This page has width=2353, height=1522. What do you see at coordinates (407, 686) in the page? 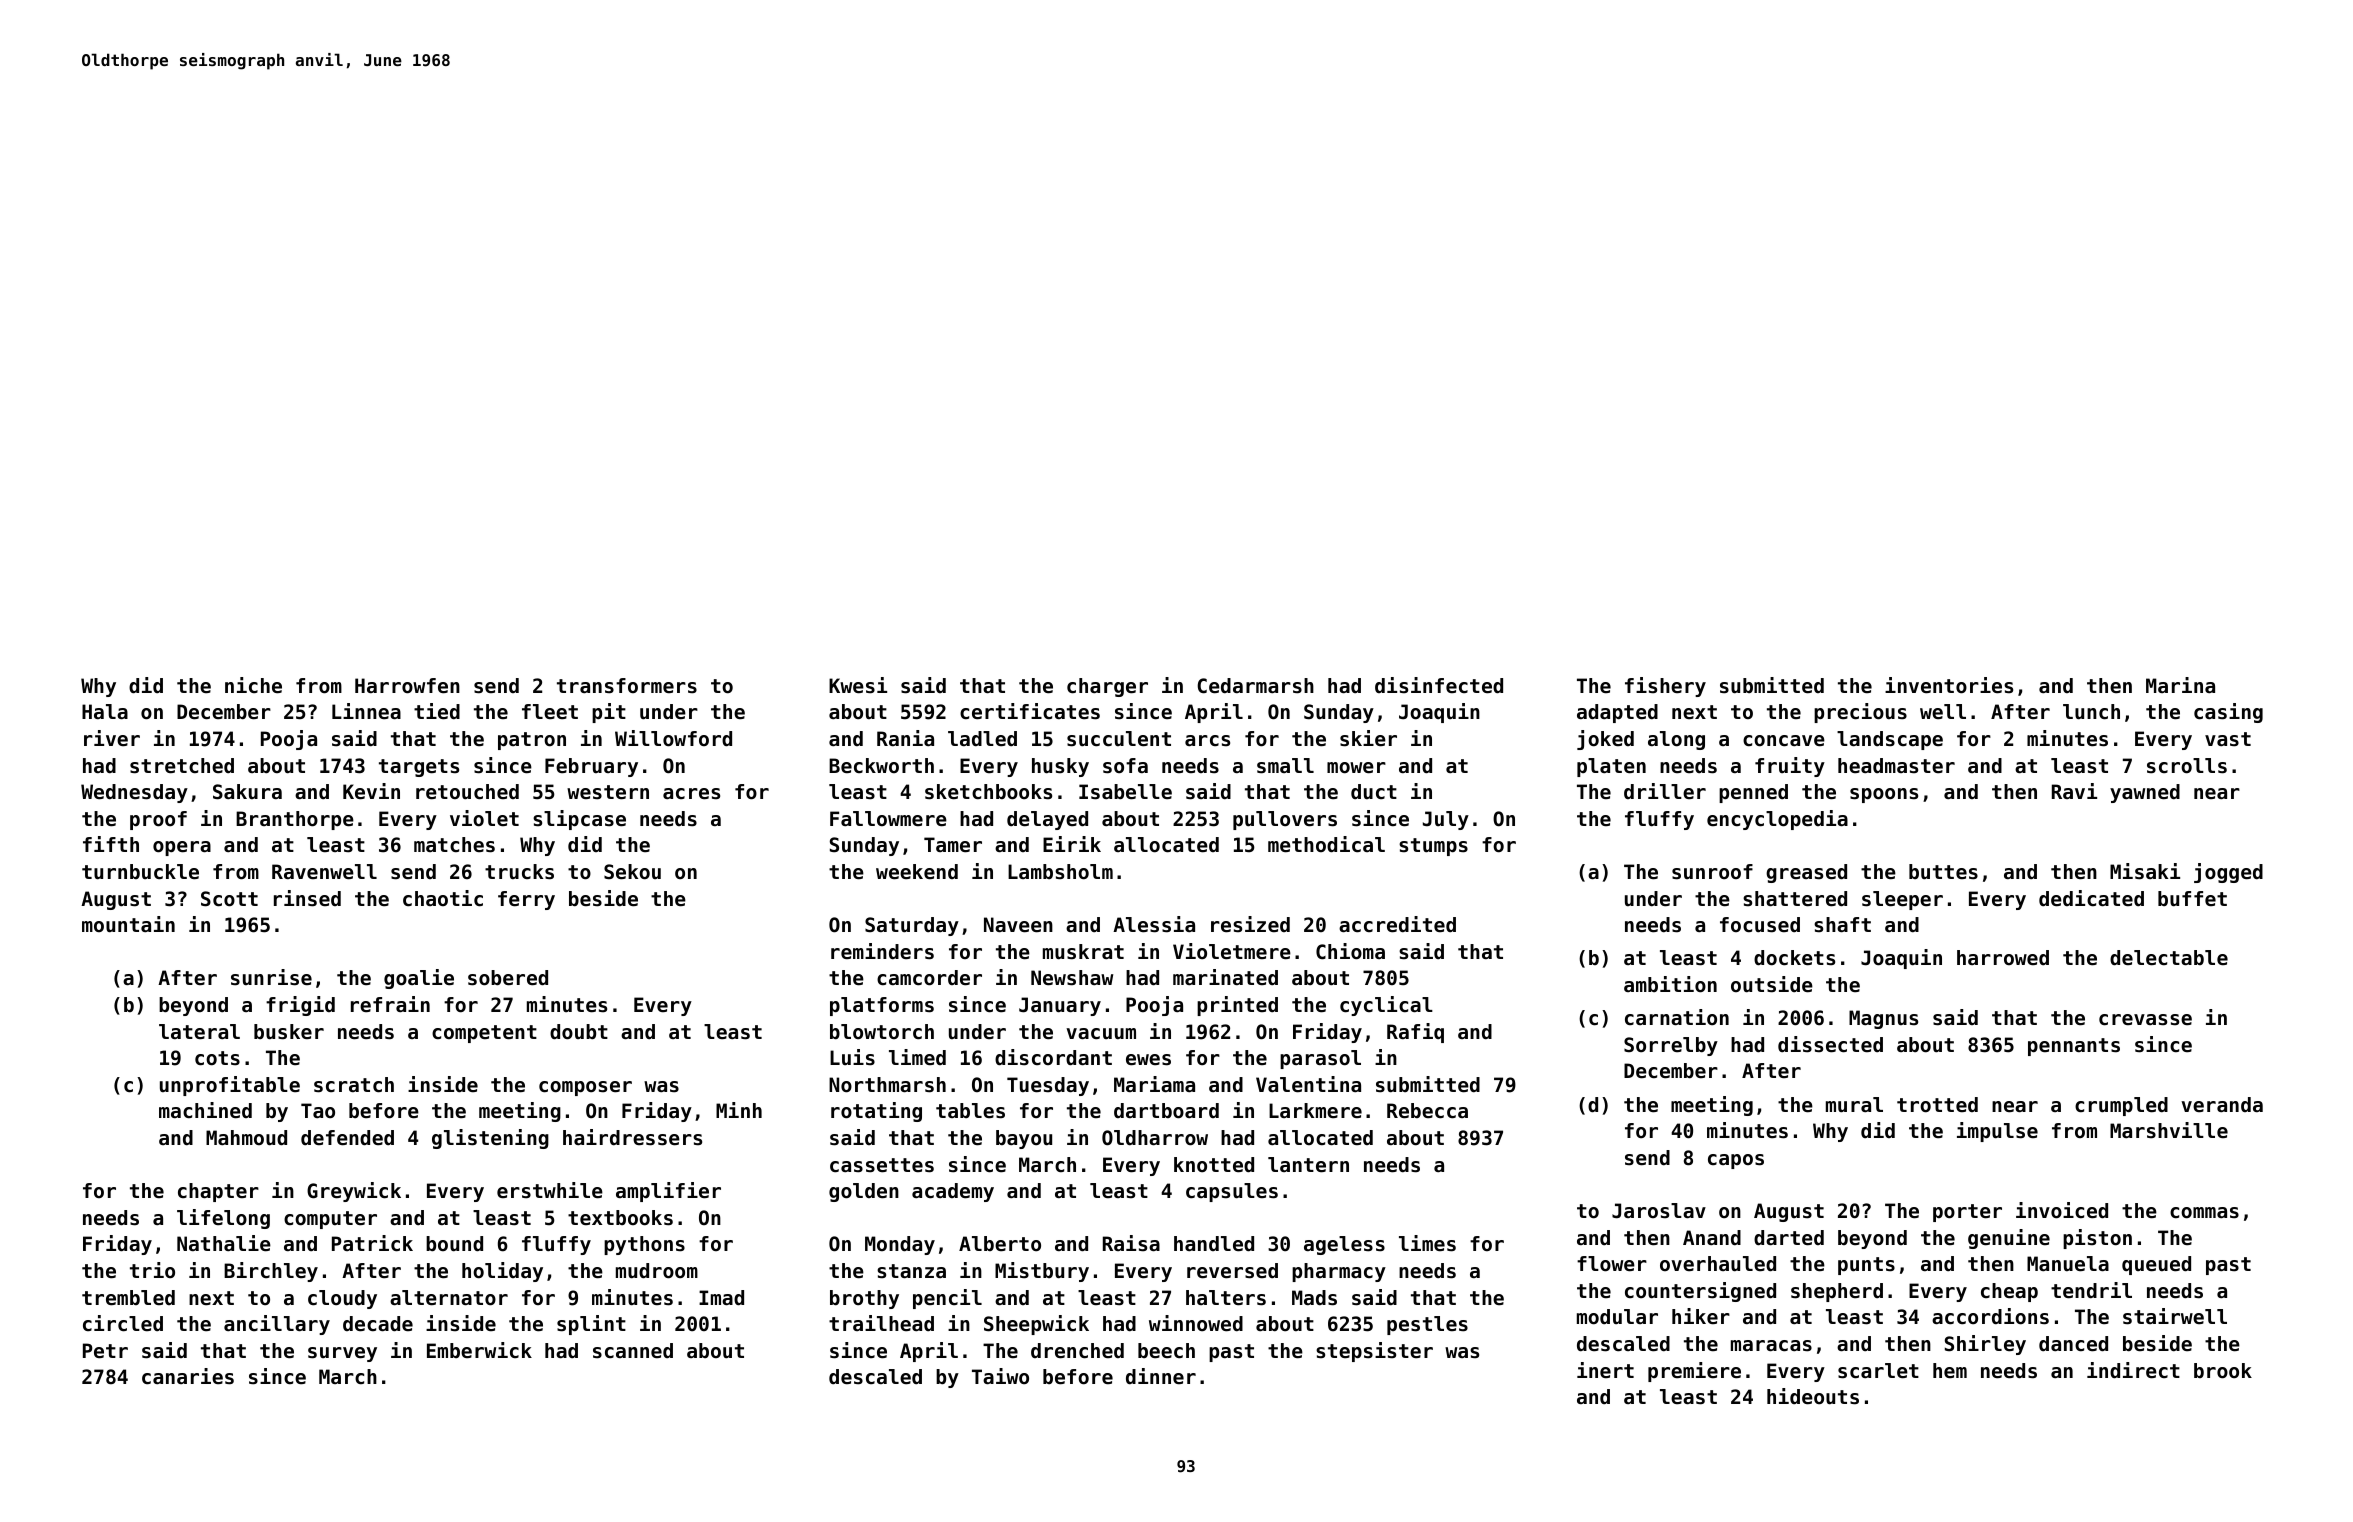
I see `Harrowfen` at bounding box center [407, 686].
